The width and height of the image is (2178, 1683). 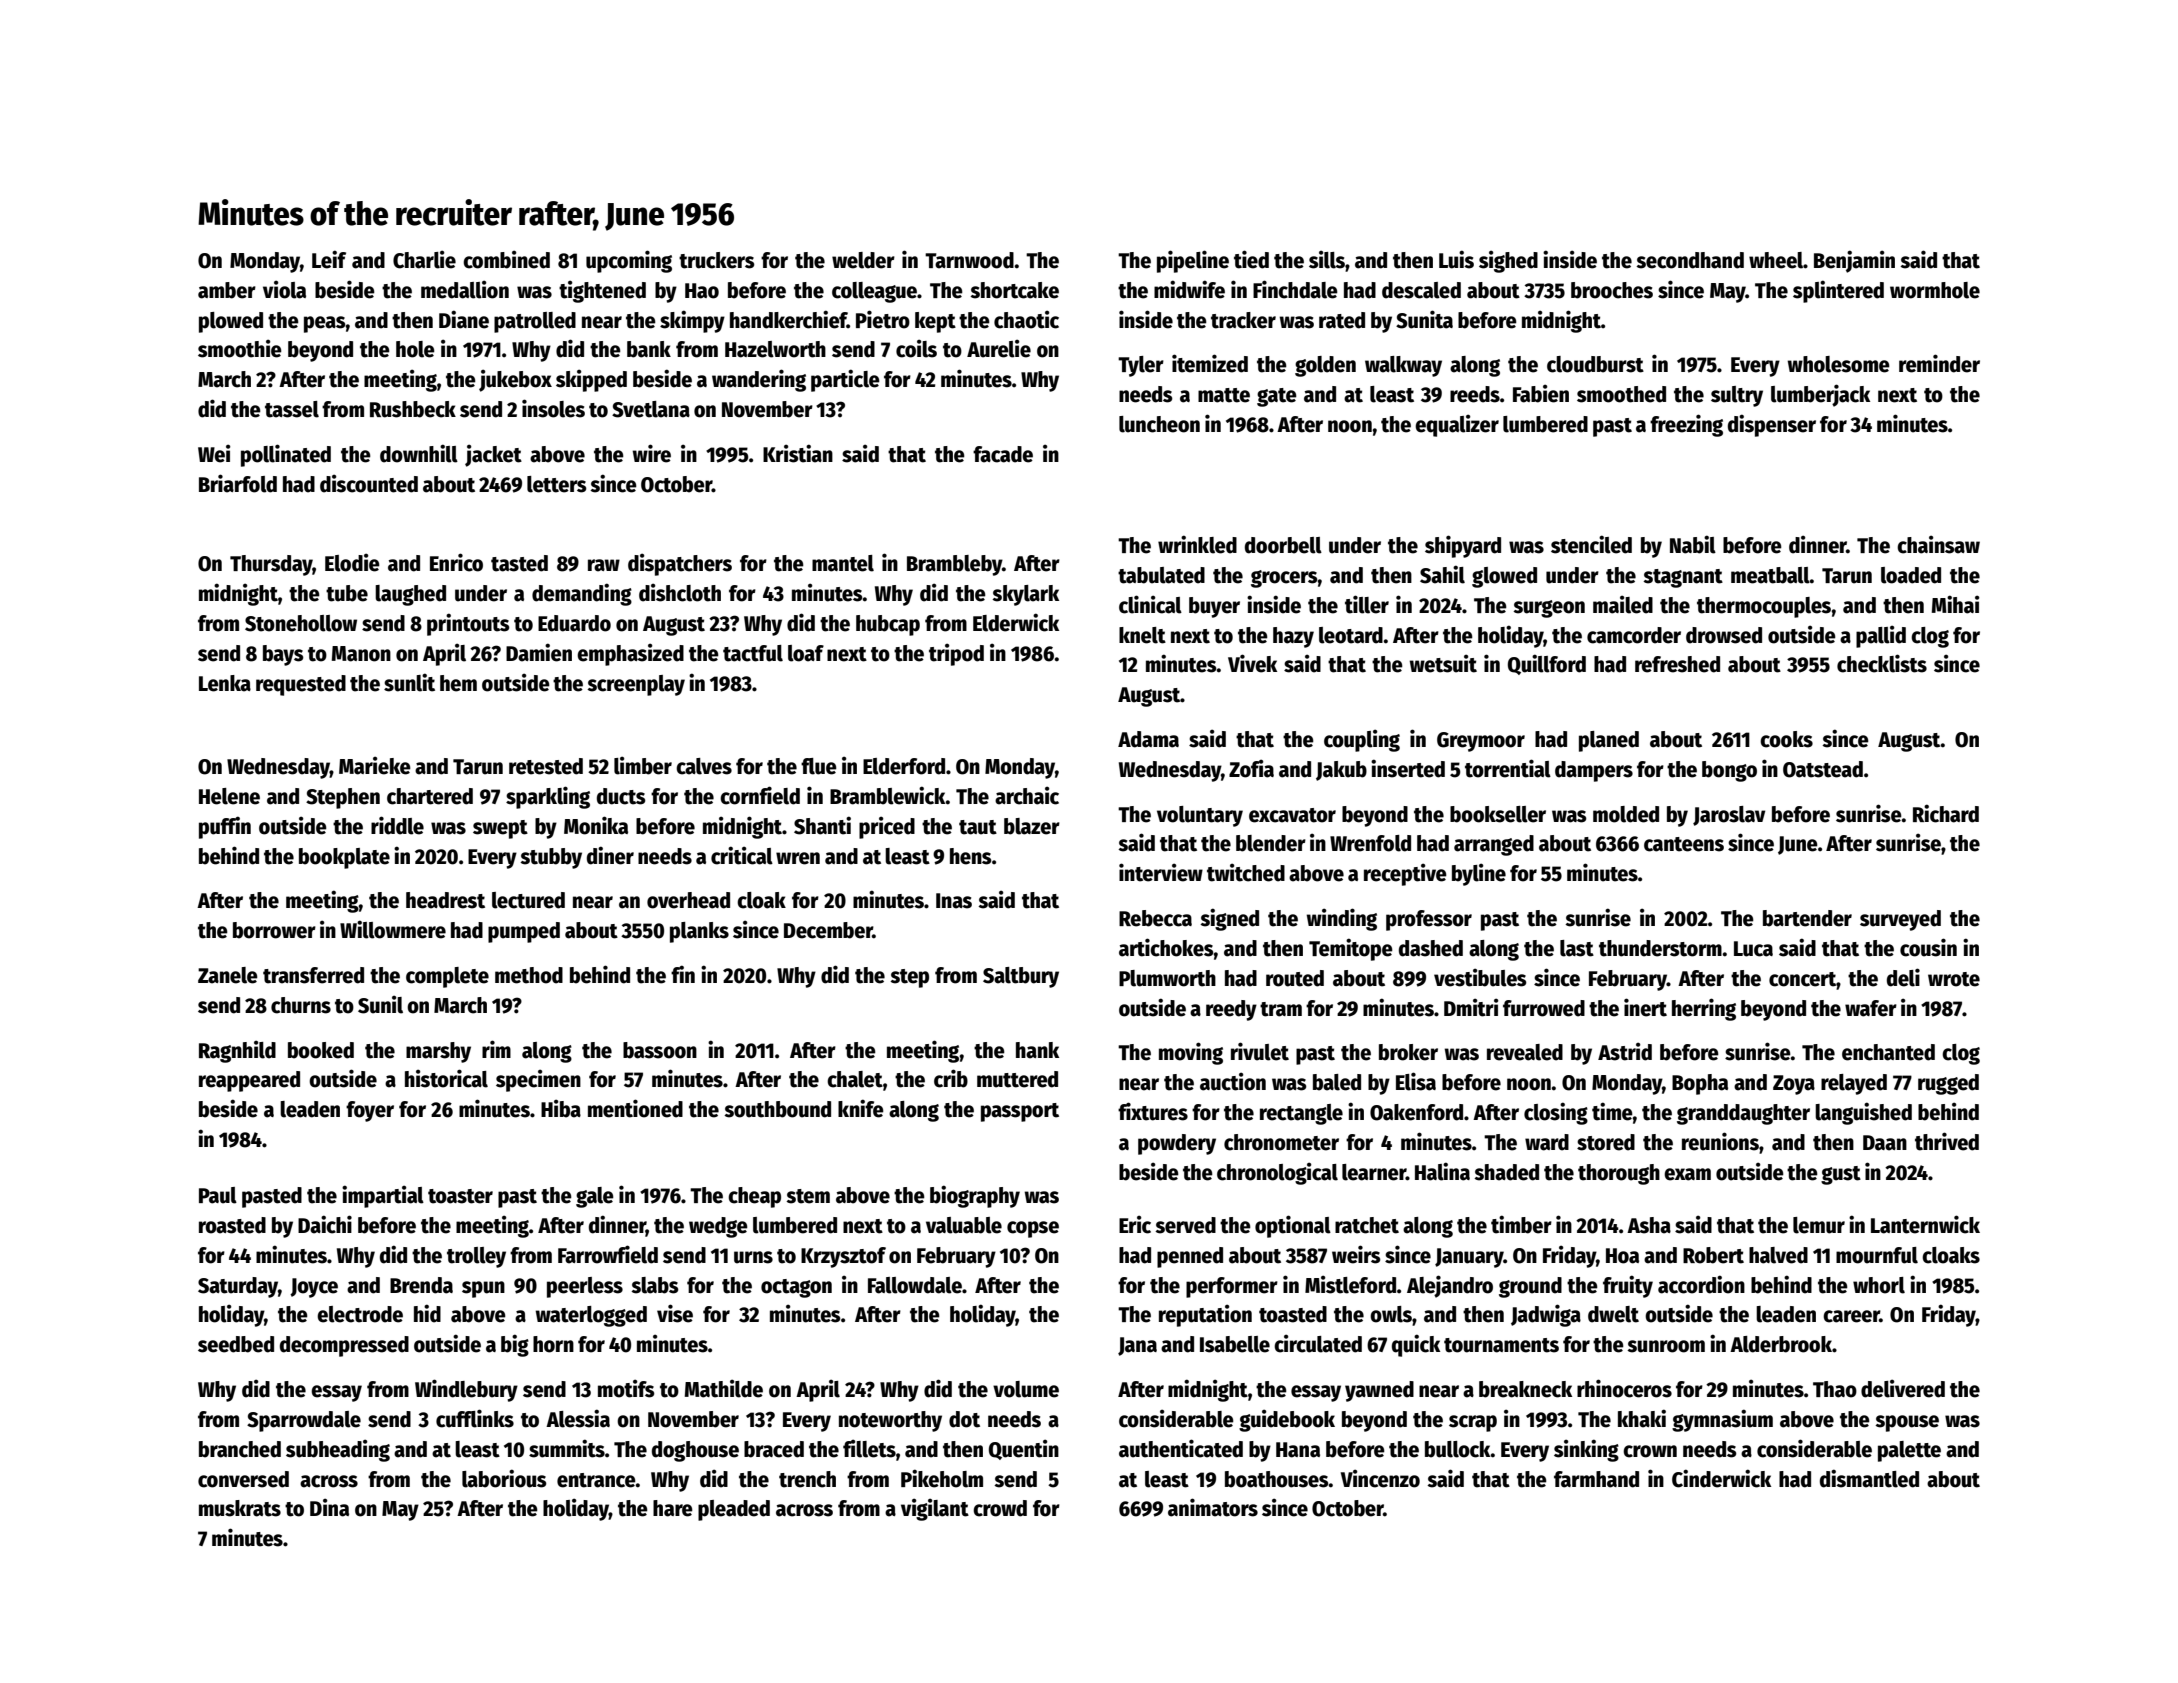 I want to click on Zanele, so click(x=228, y=975).
